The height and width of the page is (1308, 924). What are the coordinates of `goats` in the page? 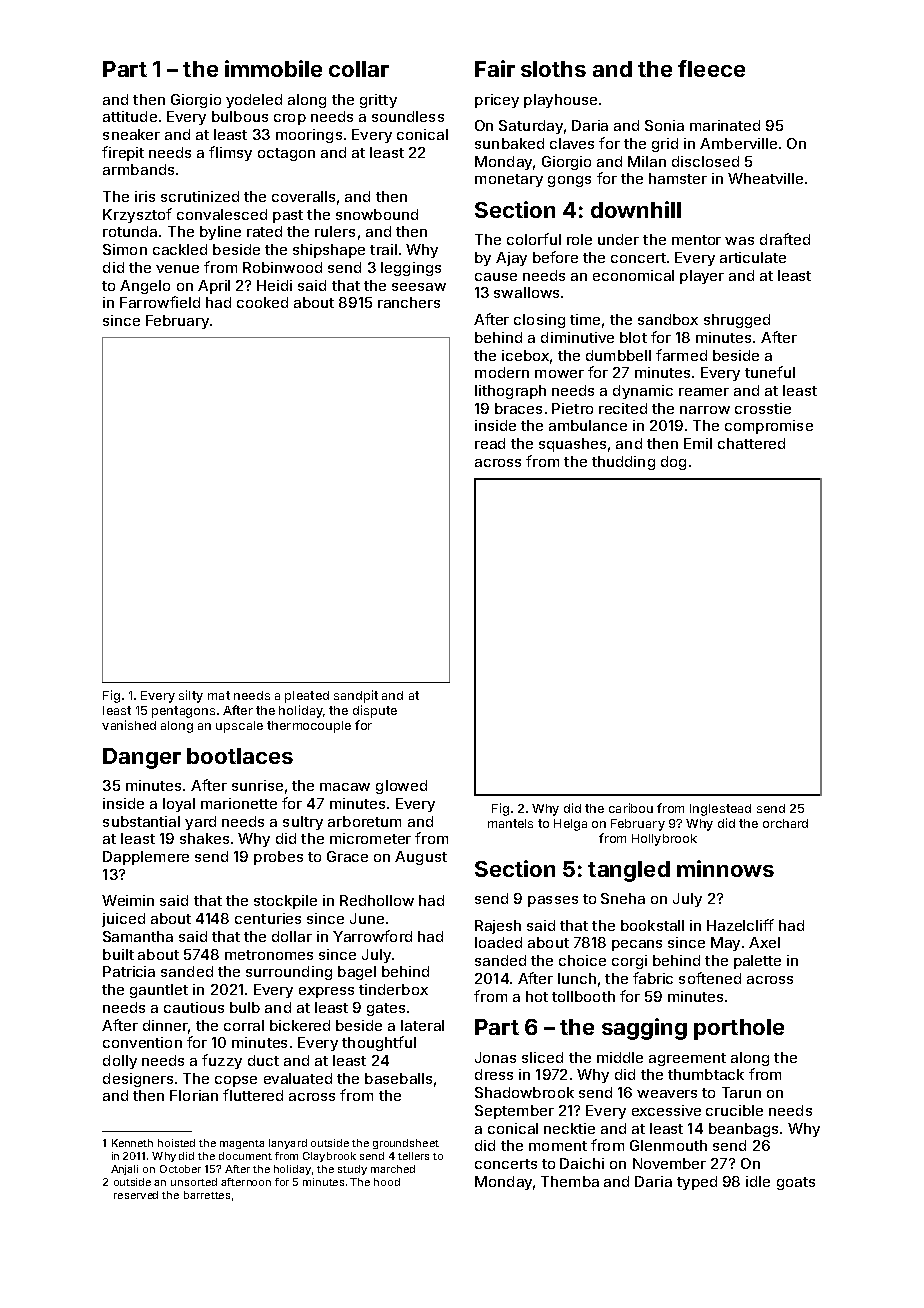 It's located at (796, 1183).
